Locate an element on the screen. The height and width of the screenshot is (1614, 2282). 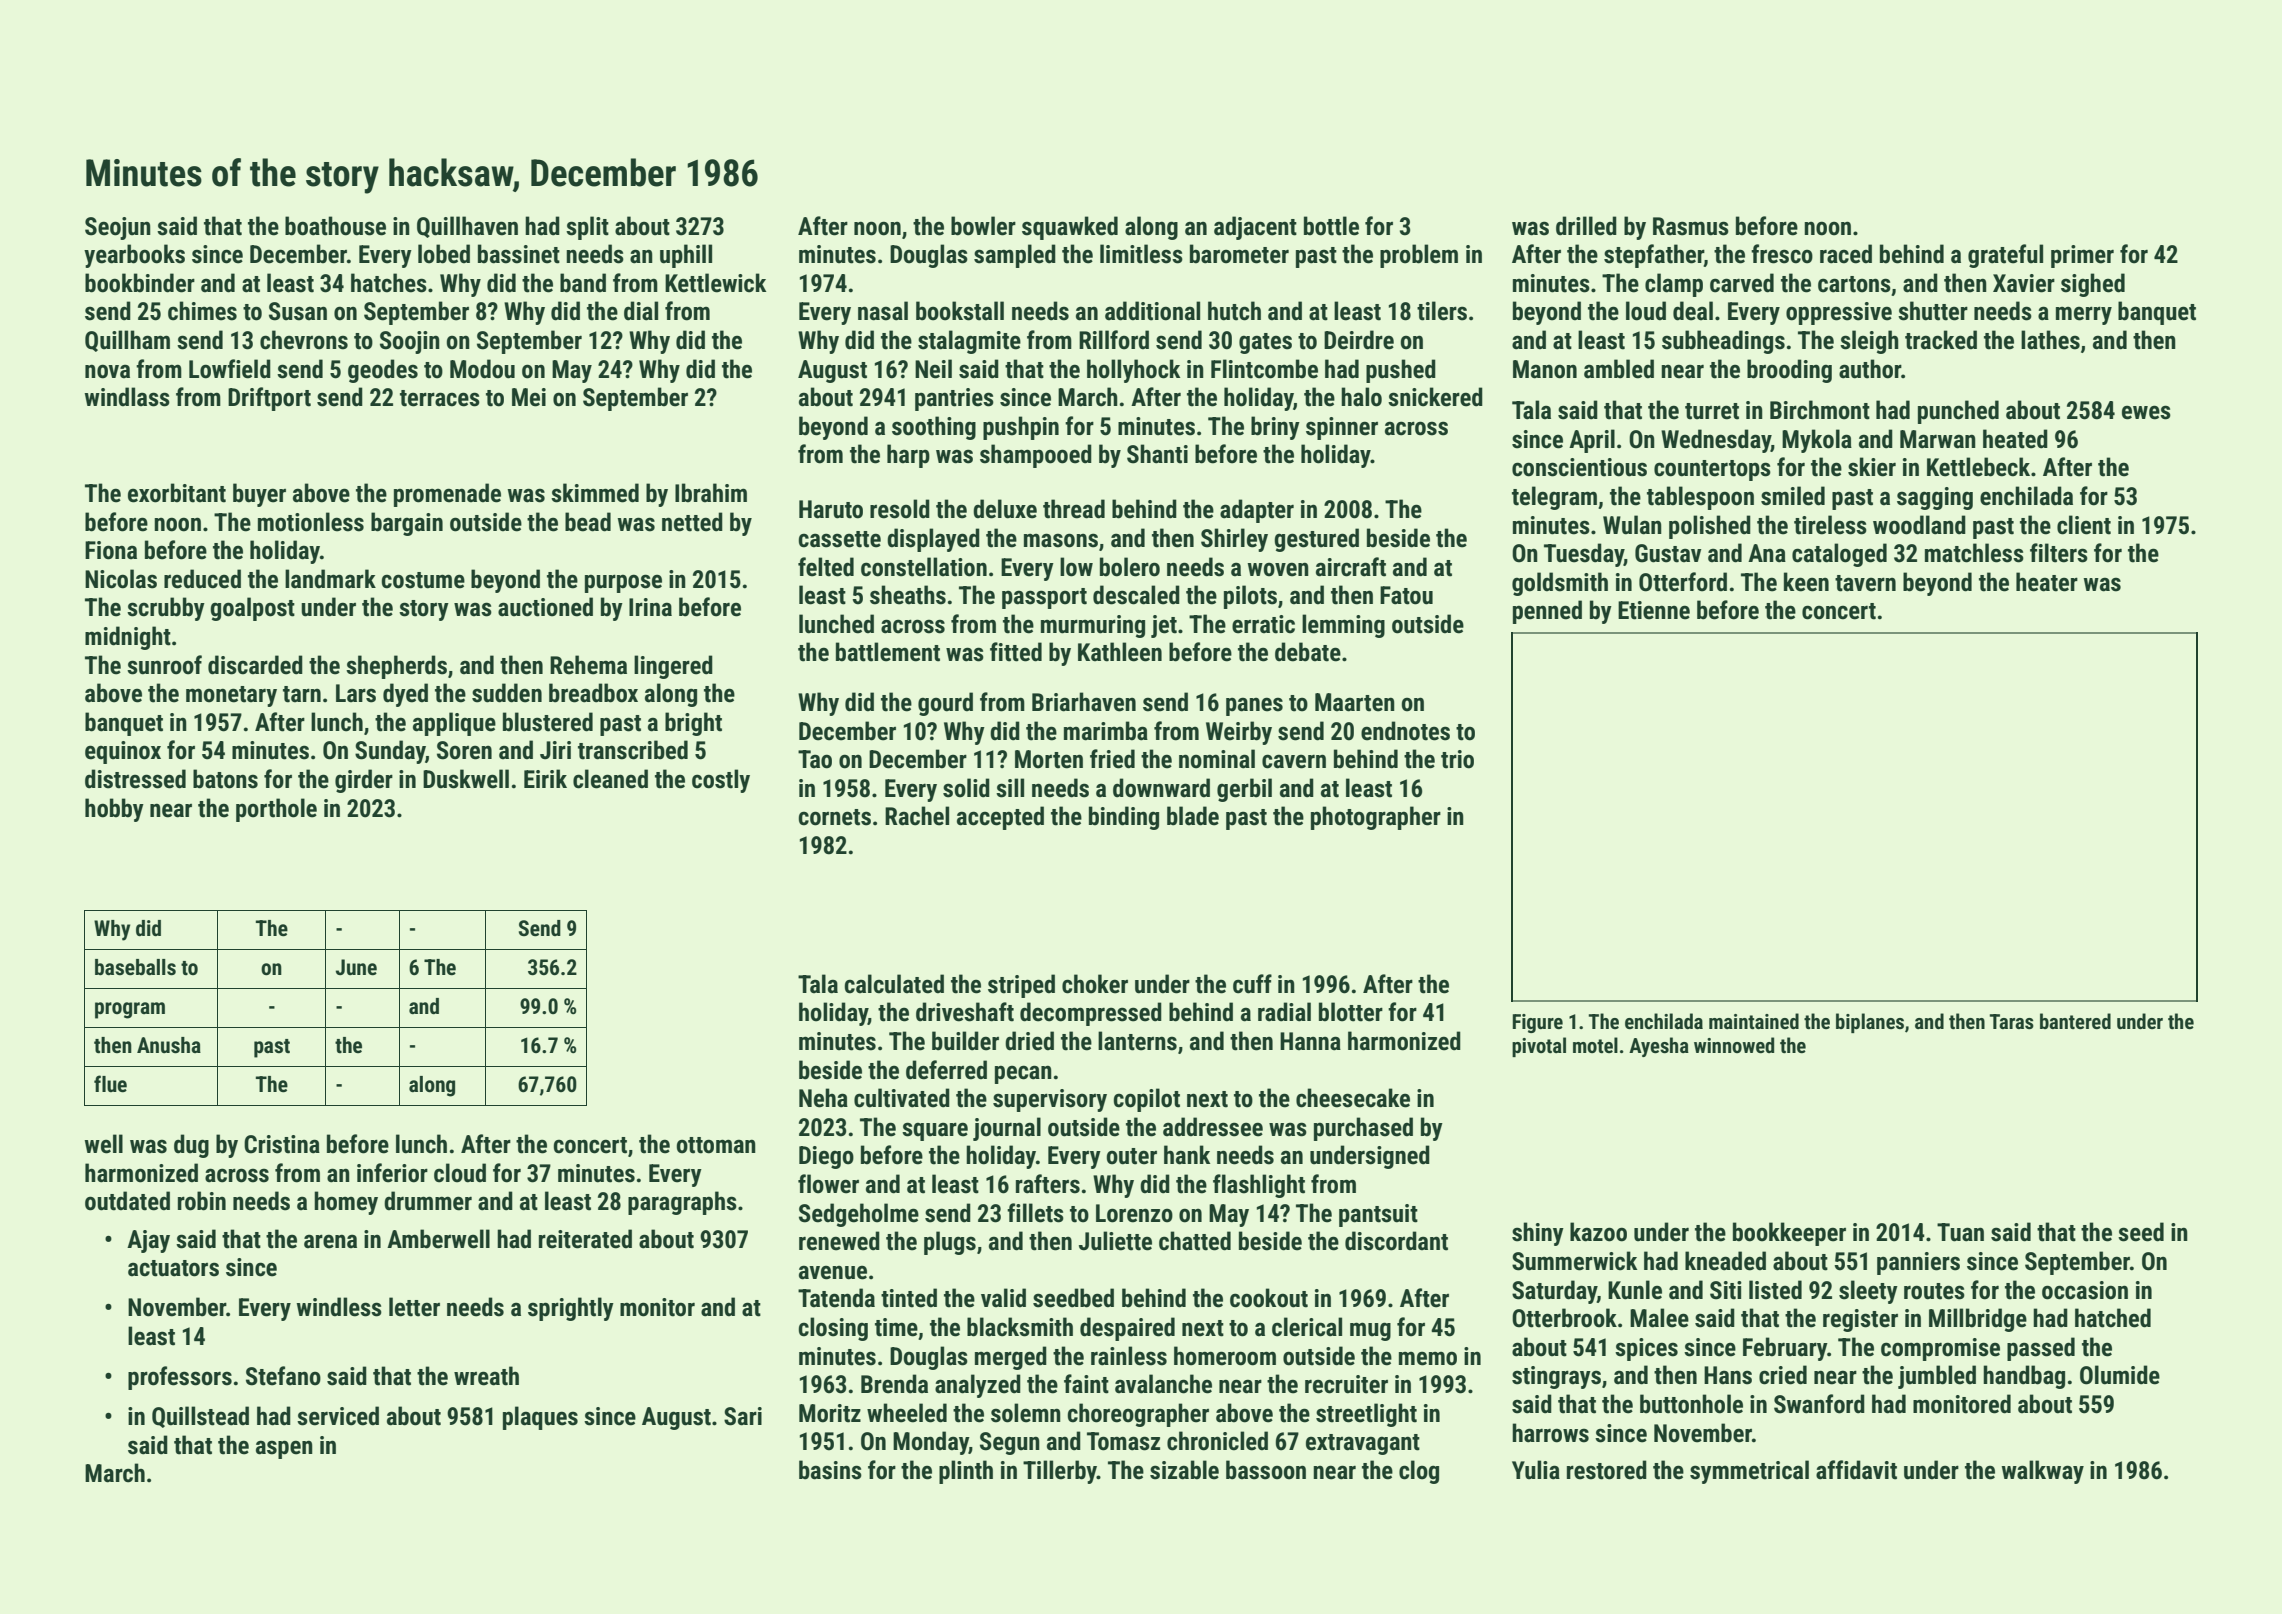
porthole is located at coordinates (276, 810).
